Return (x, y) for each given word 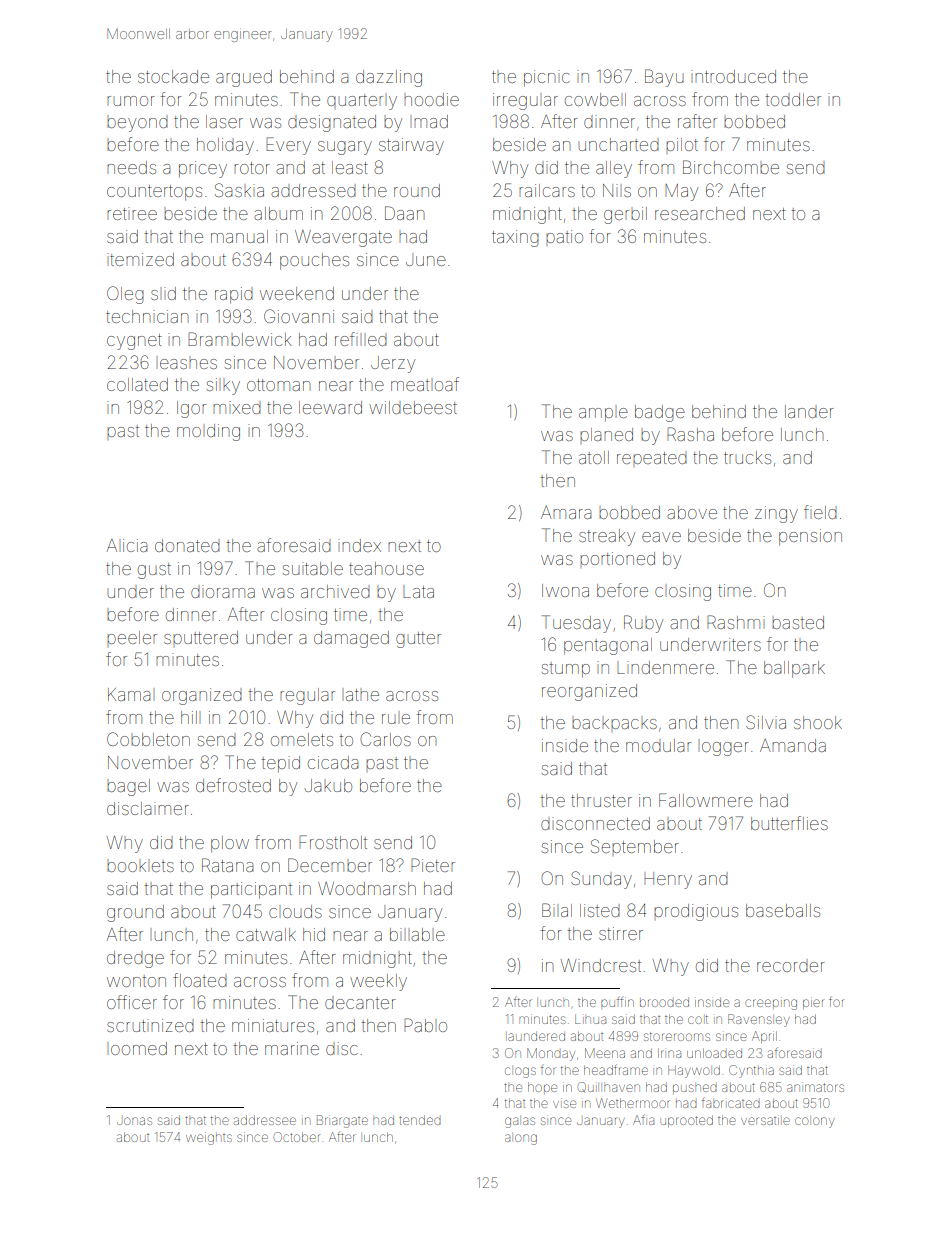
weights (209, 1138)
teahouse (386, 568)
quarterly (362, 102)
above (692, 512)
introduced (733, 76)
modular (658, 745)
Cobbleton (148, 739)
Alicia (127, 545)
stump (566, 670)
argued (244, 78)
